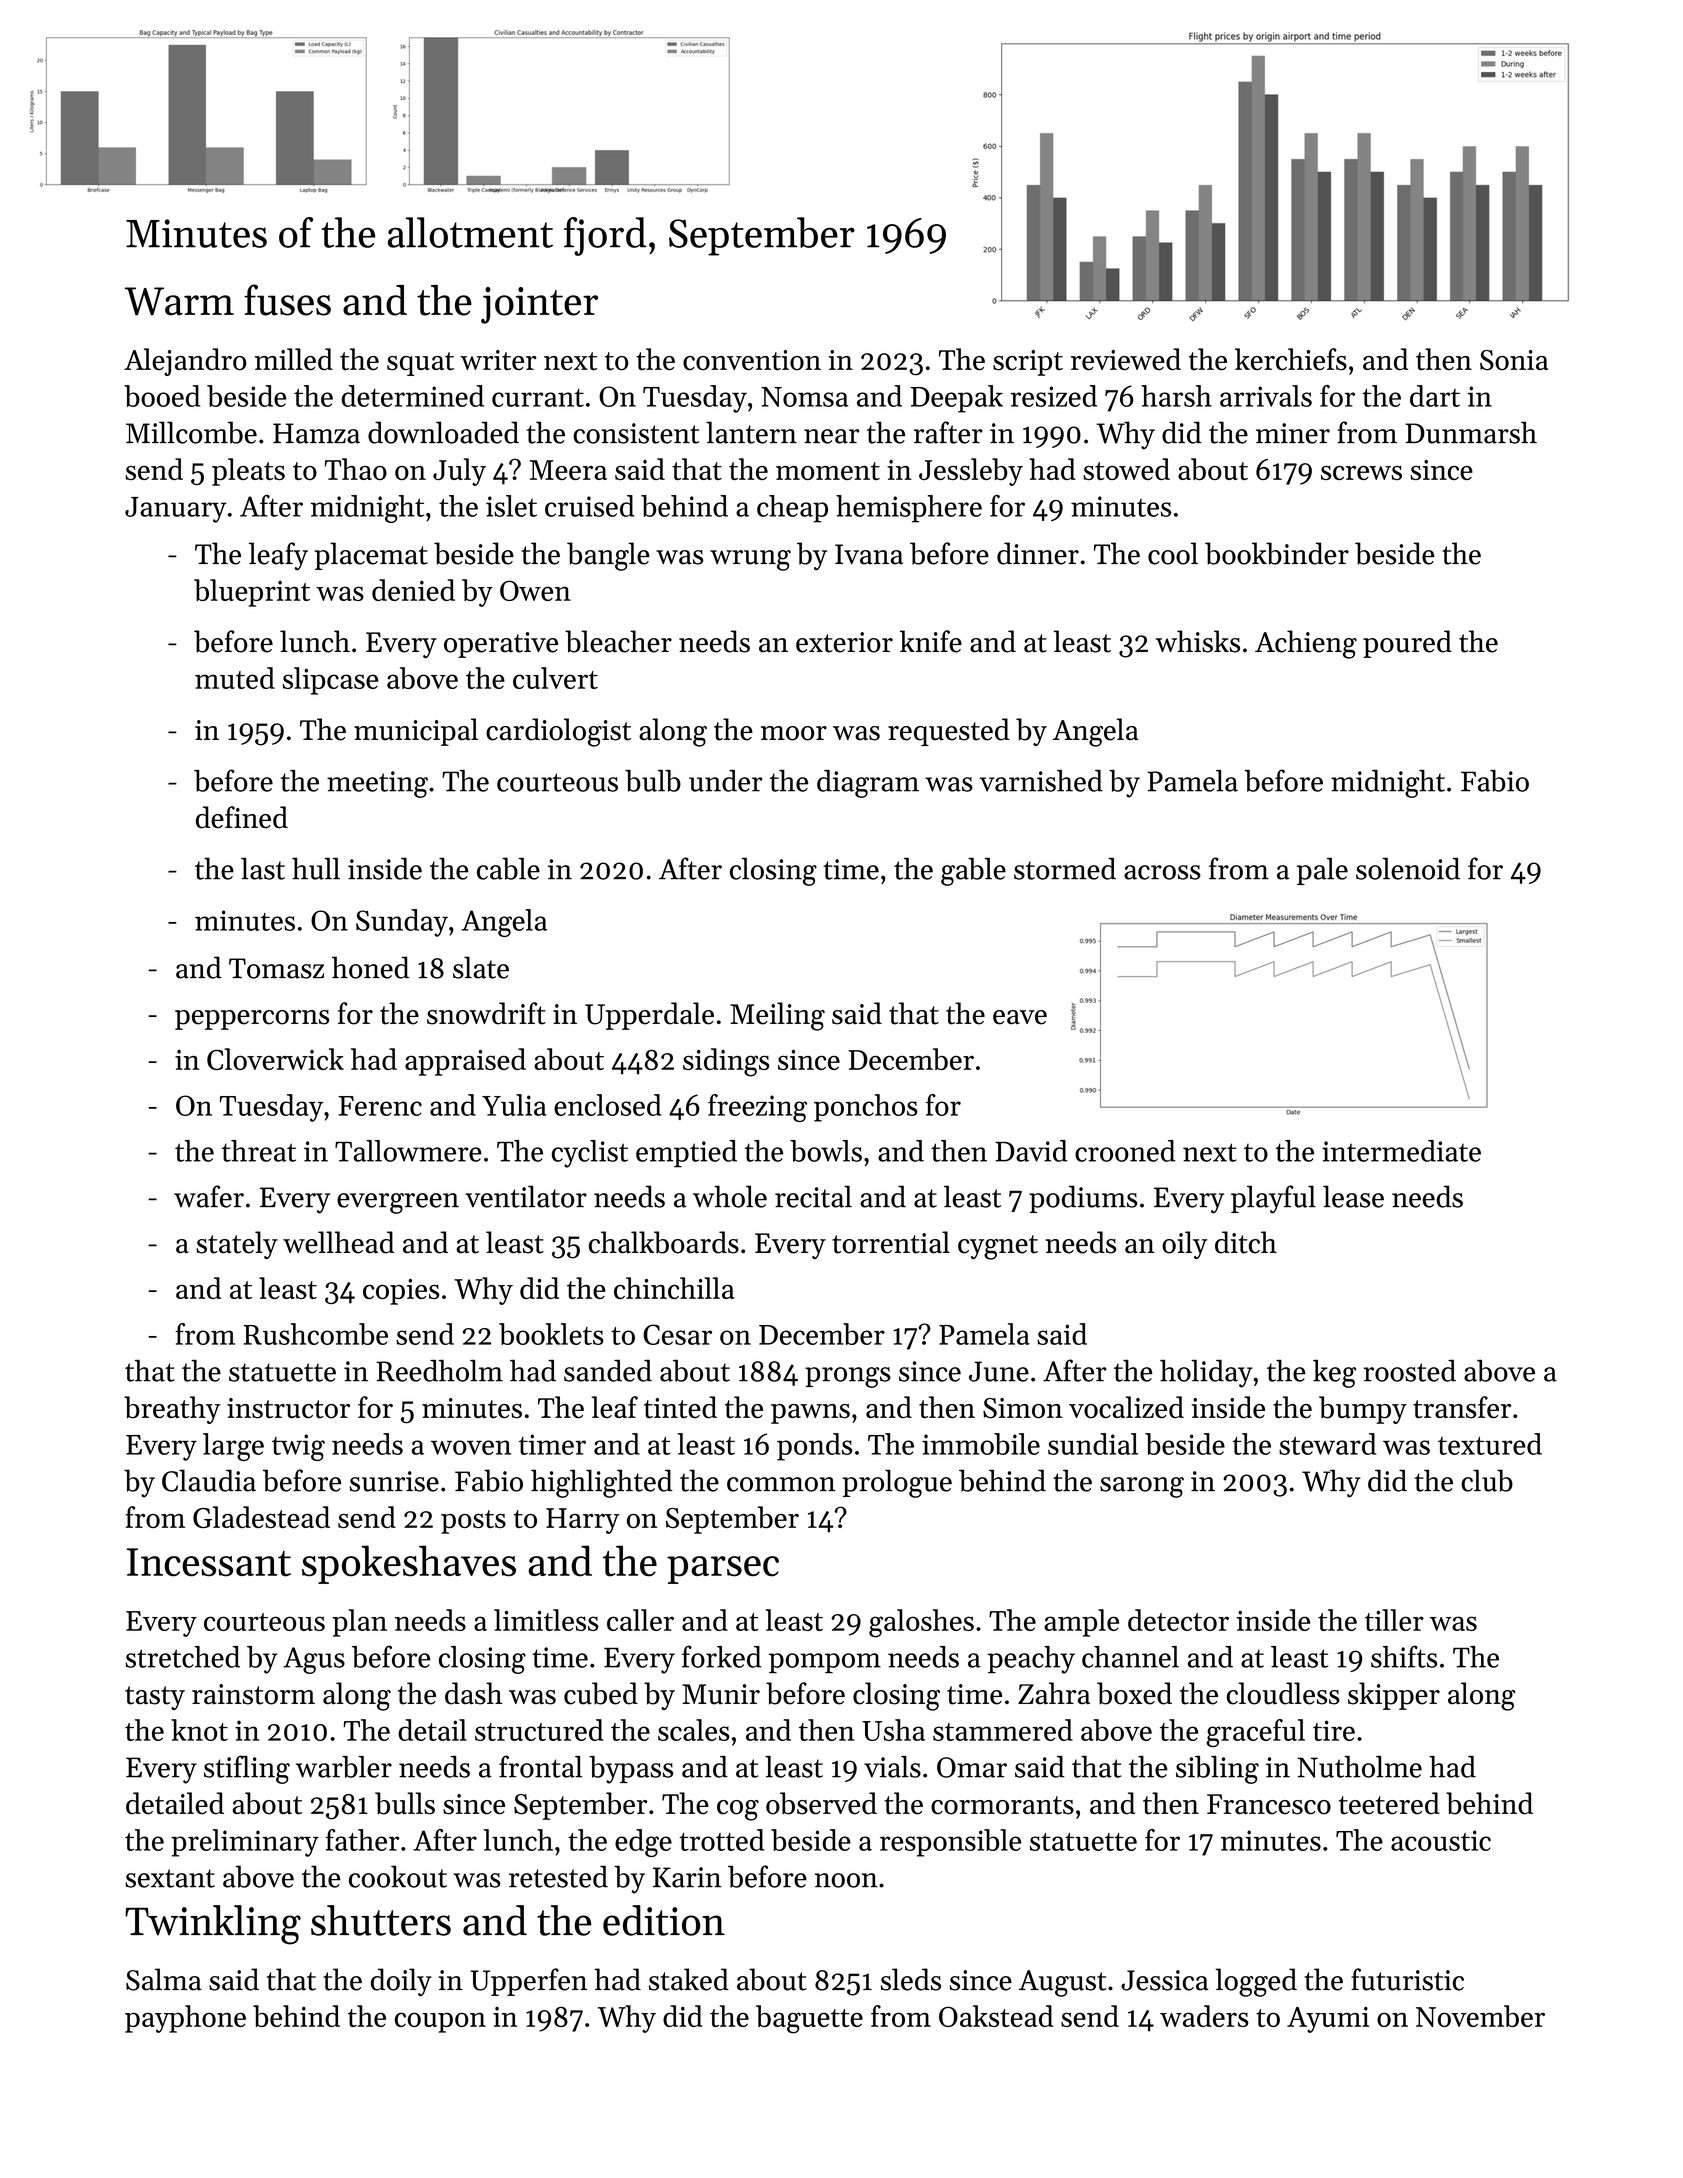 The width and height of the document is (1683, 2178). What do you see at coordinates (868, 784) in the document?
I see `diagram` at bounding box center [868, 784].
